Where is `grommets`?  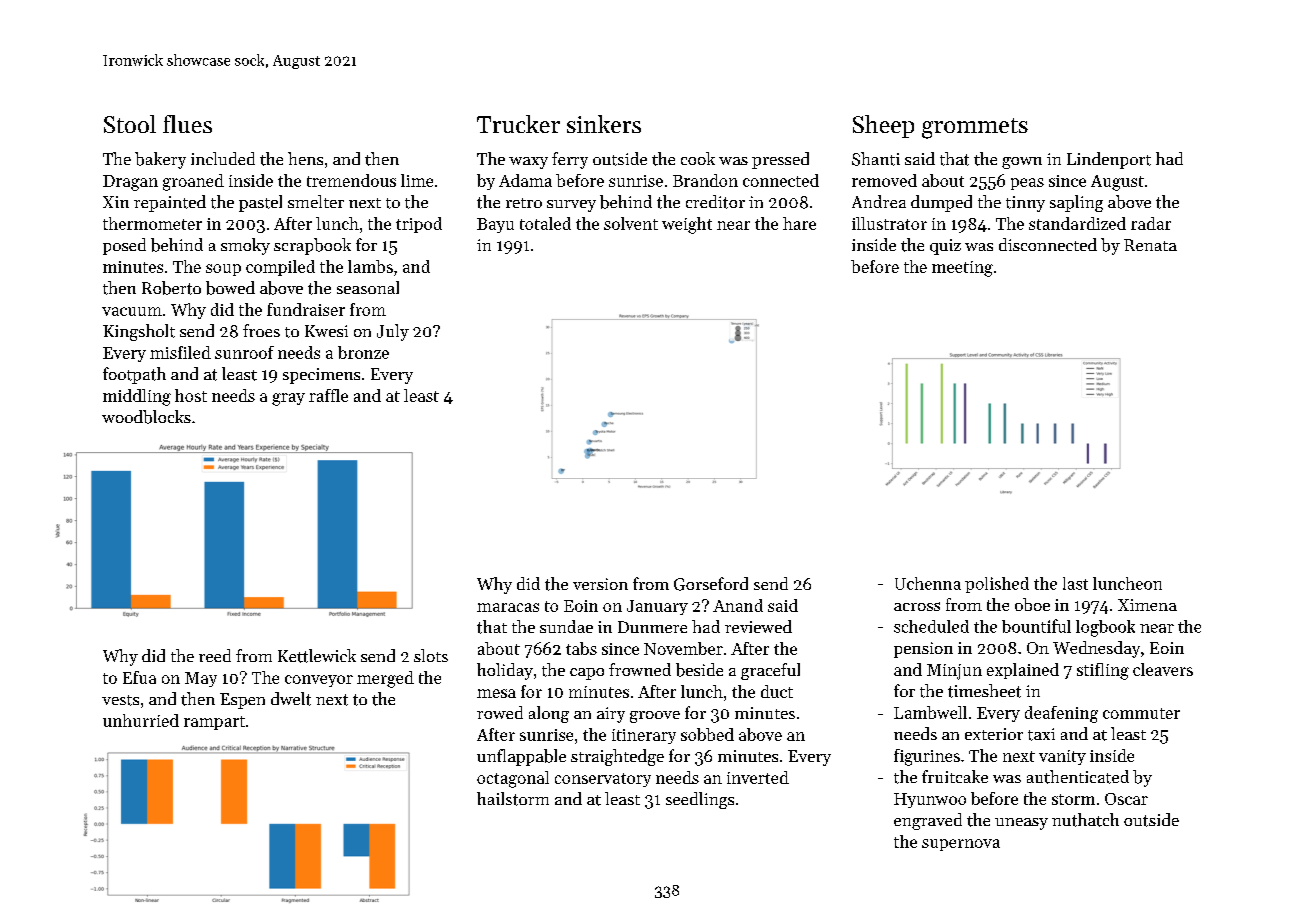 grommets is located at coordinates (975, 128).
